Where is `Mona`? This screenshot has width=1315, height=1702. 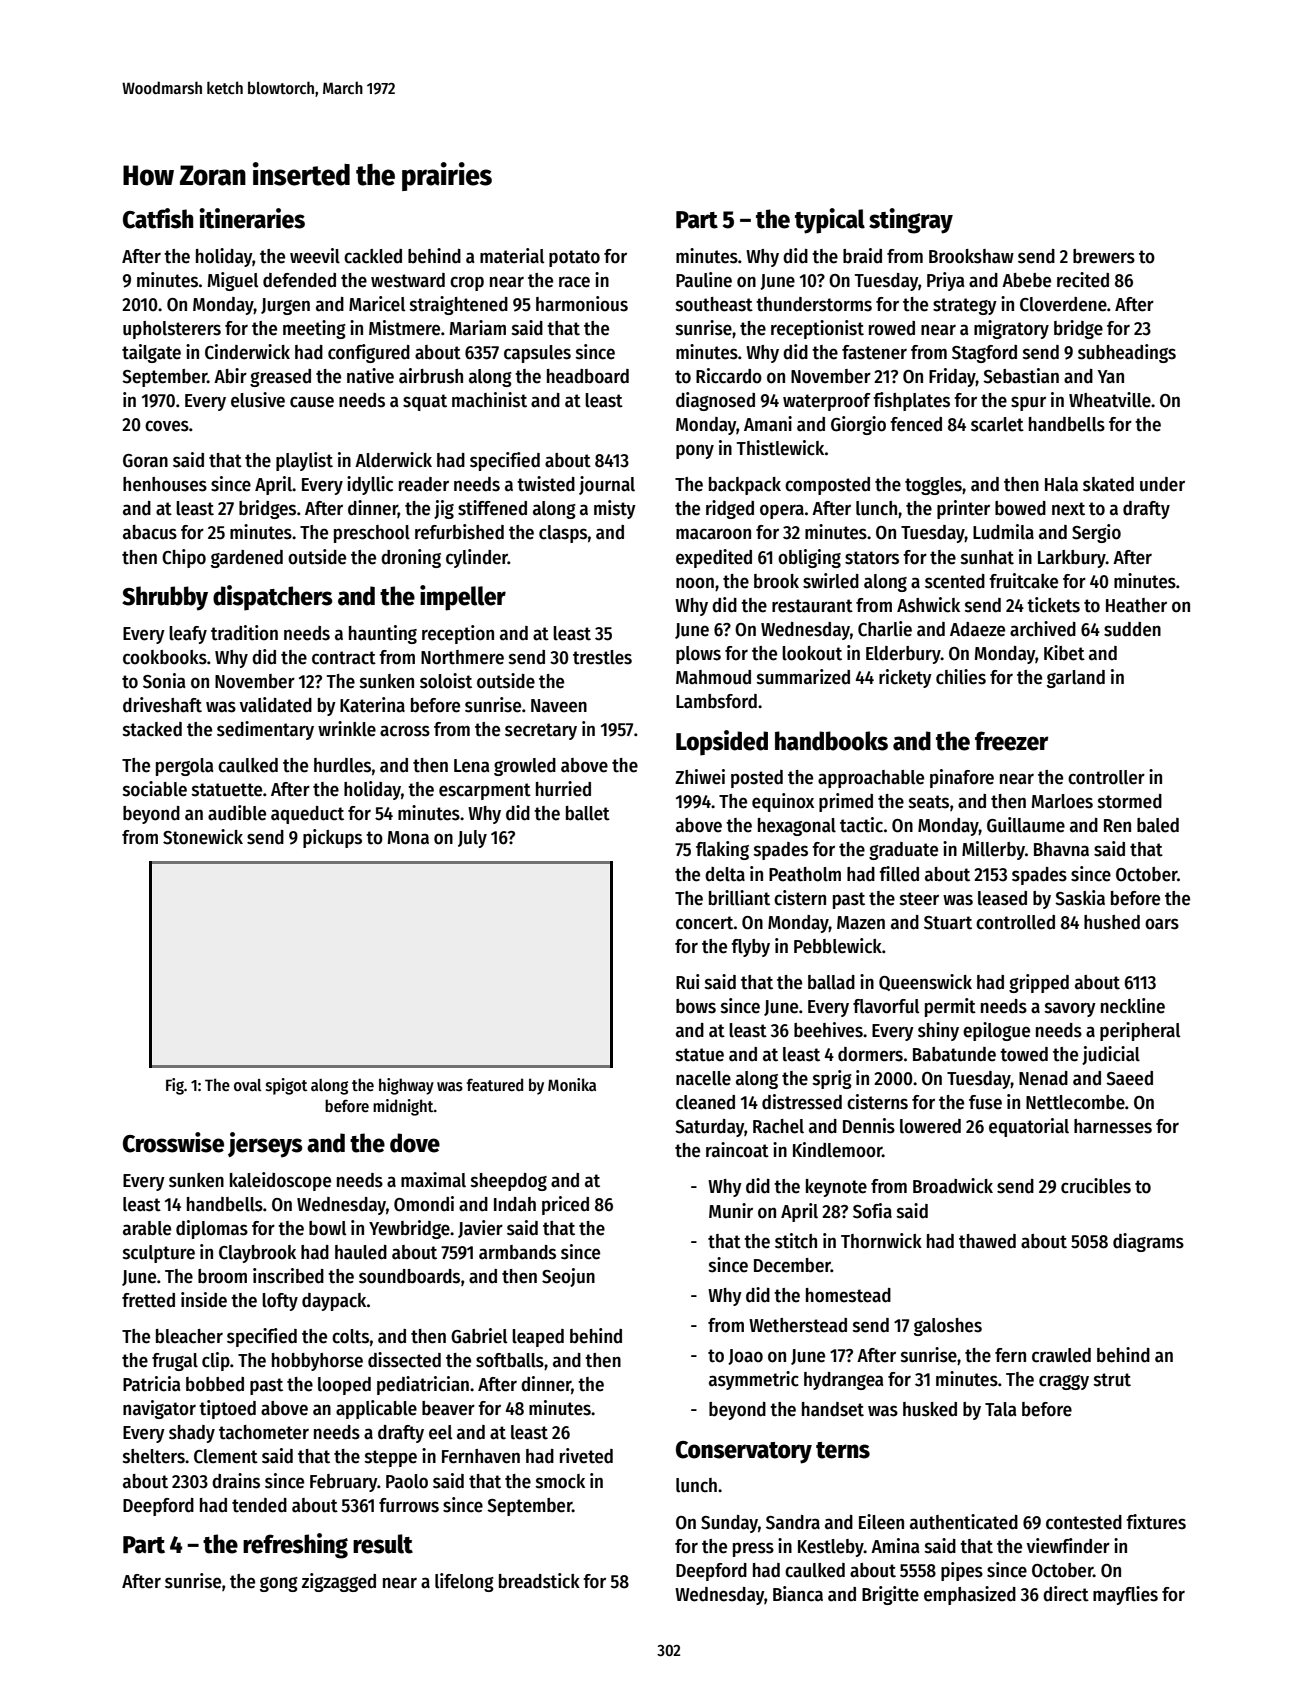
Mona is located at coordinates (408, 838).
